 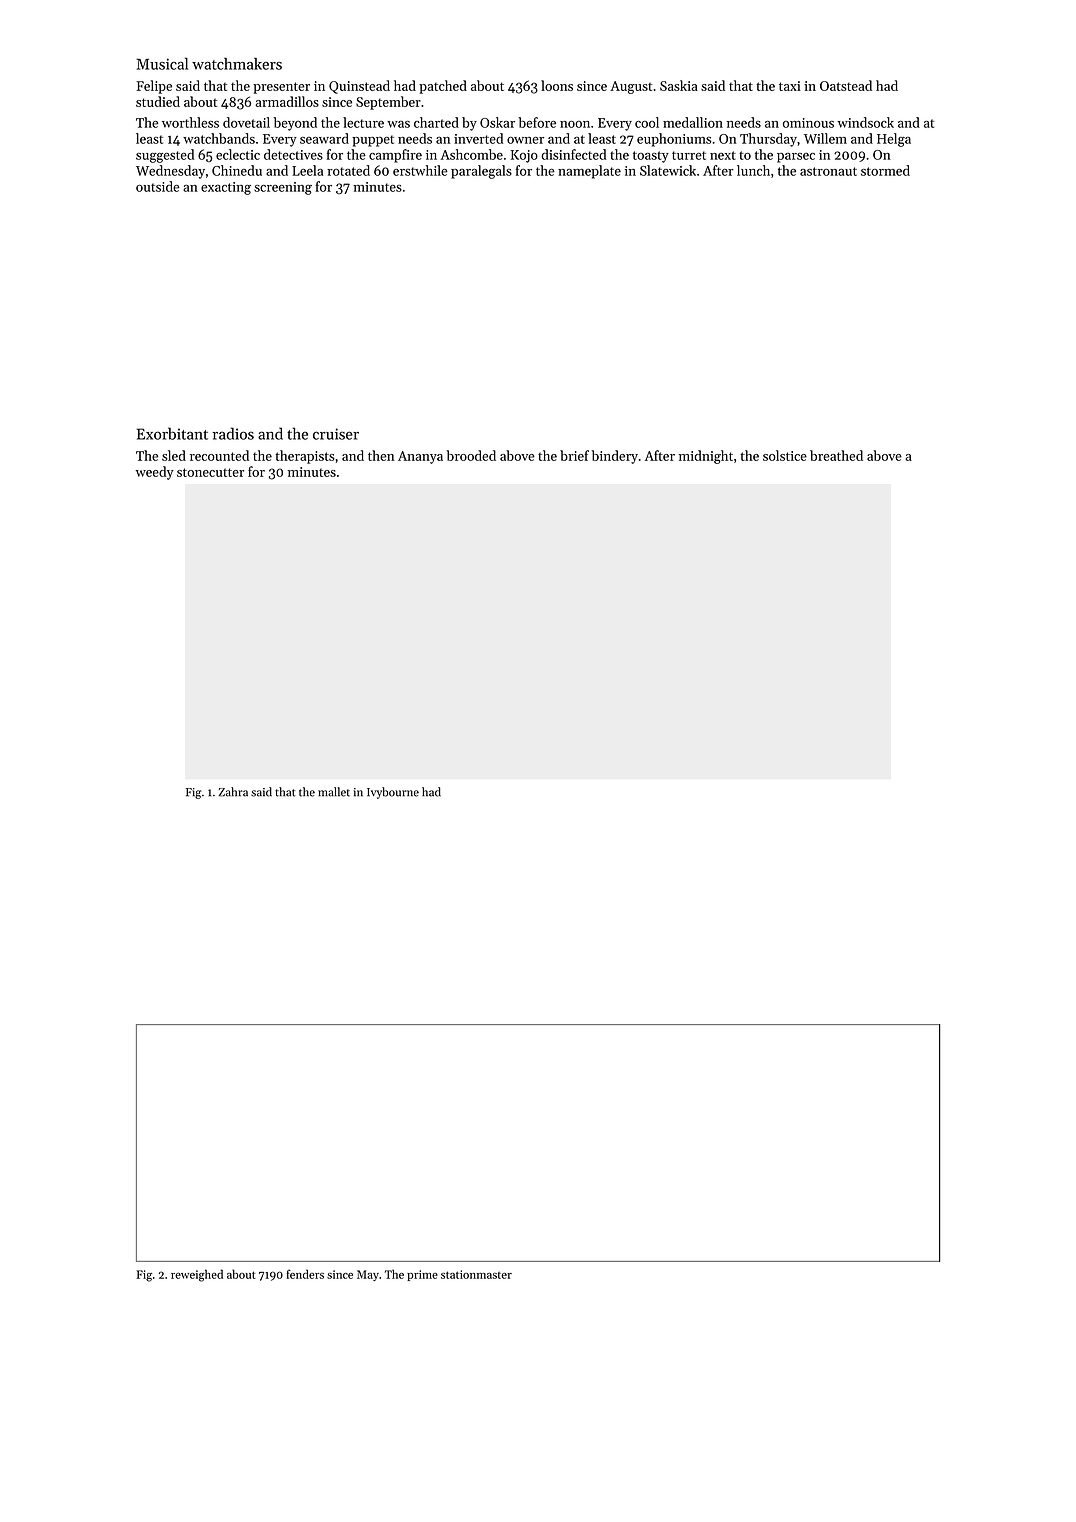 I want to click on fenders, so click(x=305, y=1274).
